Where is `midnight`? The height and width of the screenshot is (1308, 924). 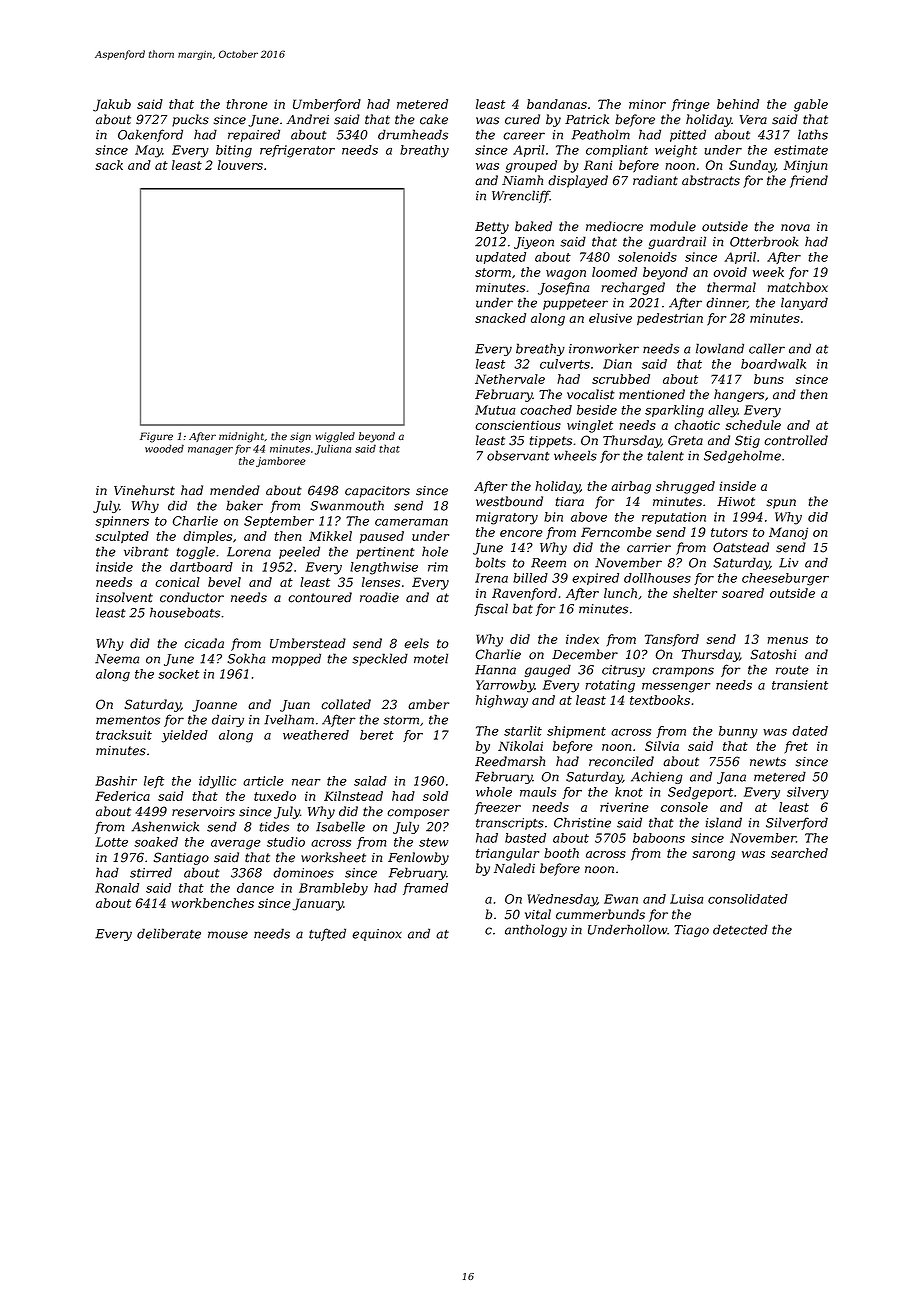
midnight is located at coordinates (241, 437).
